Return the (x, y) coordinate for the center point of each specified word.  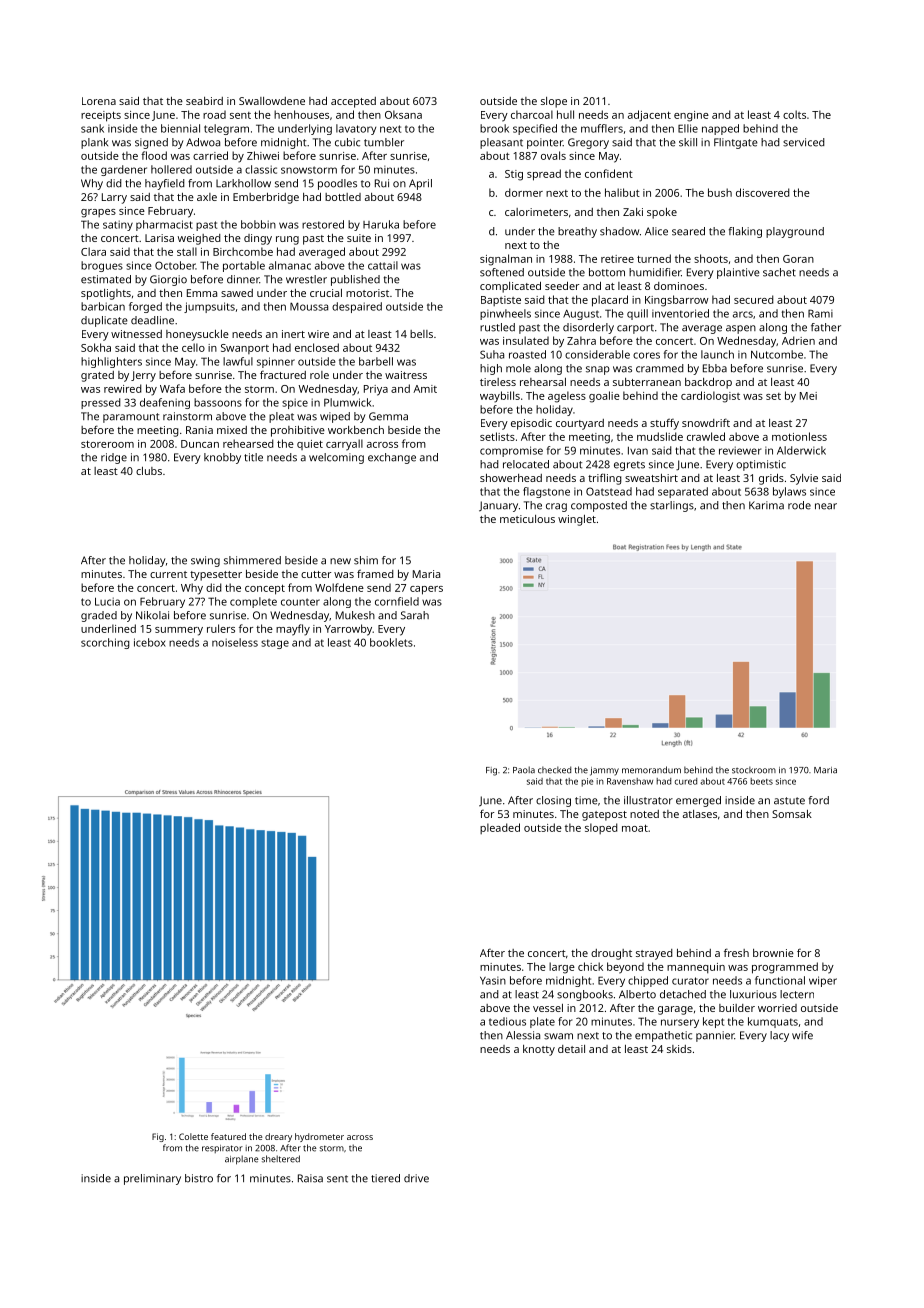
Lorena (99, 101)
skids (679, 1049)
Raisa (310, 1178)
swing (205, 561)
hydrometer (319, 1137)
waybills (500, 397)
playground (795, 232)
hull (565, 114)
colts (794, 114)
